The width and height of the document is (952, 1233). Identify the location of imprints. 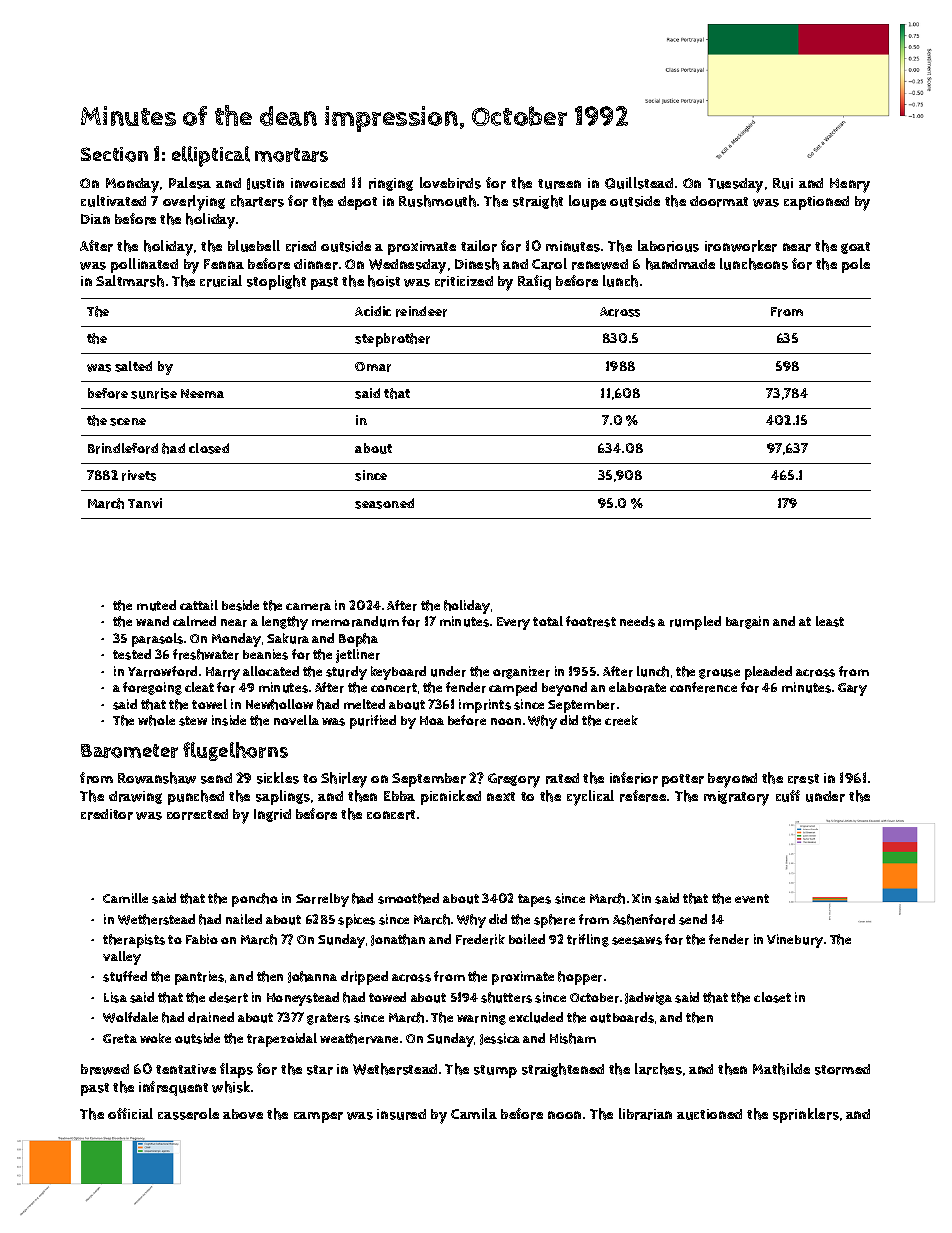
(485, 706).
